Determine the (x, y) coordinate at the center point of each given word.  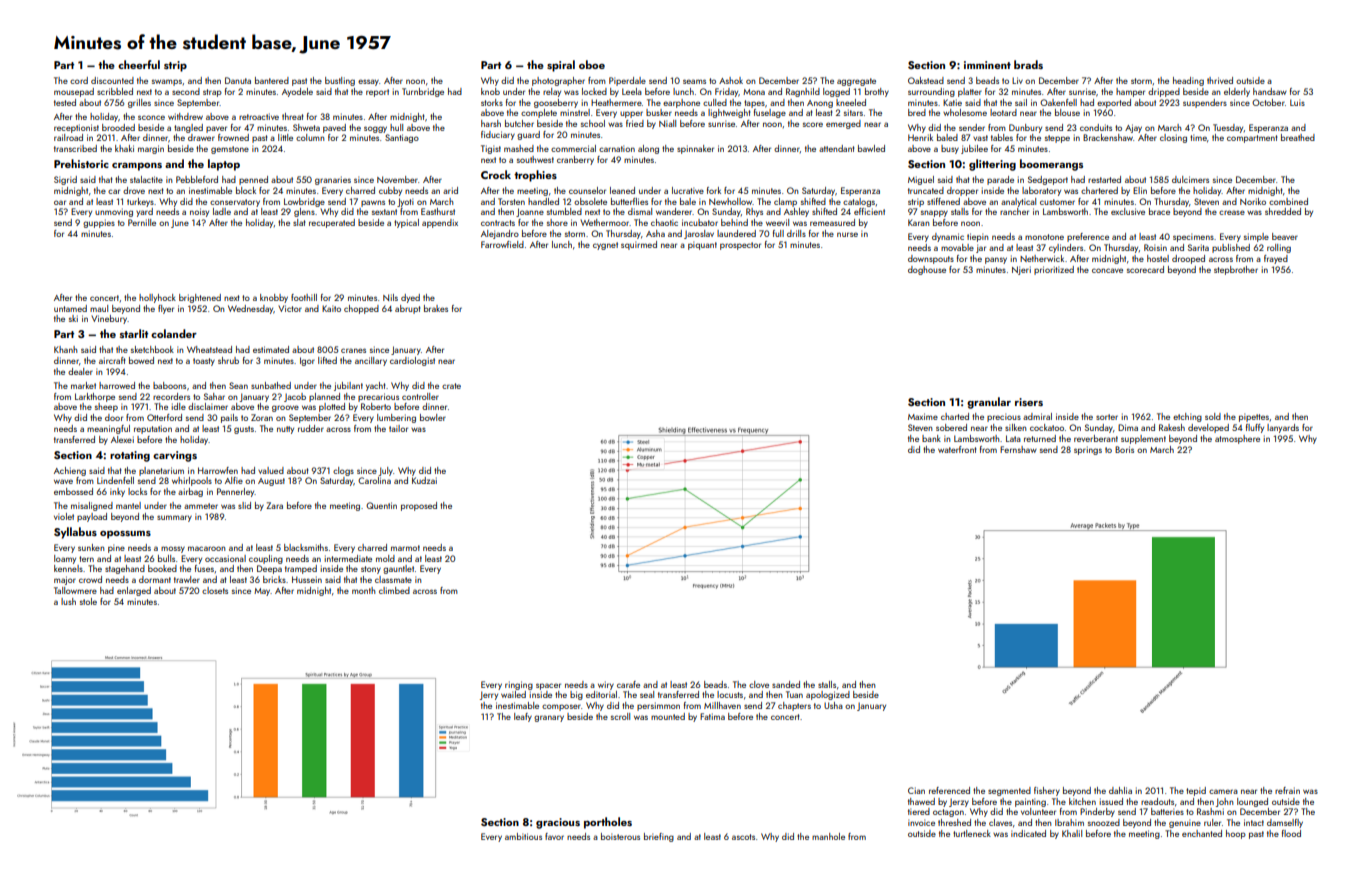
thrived (1220, 80)
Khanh (65, 349)
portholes (608, 823)
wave (63, 481)
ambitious (523, 836)
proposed (419, 506)
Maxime (923, 416)
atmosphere (1237, 439)
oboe (592, 64)
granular (989, 403)
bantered (272, 80)
